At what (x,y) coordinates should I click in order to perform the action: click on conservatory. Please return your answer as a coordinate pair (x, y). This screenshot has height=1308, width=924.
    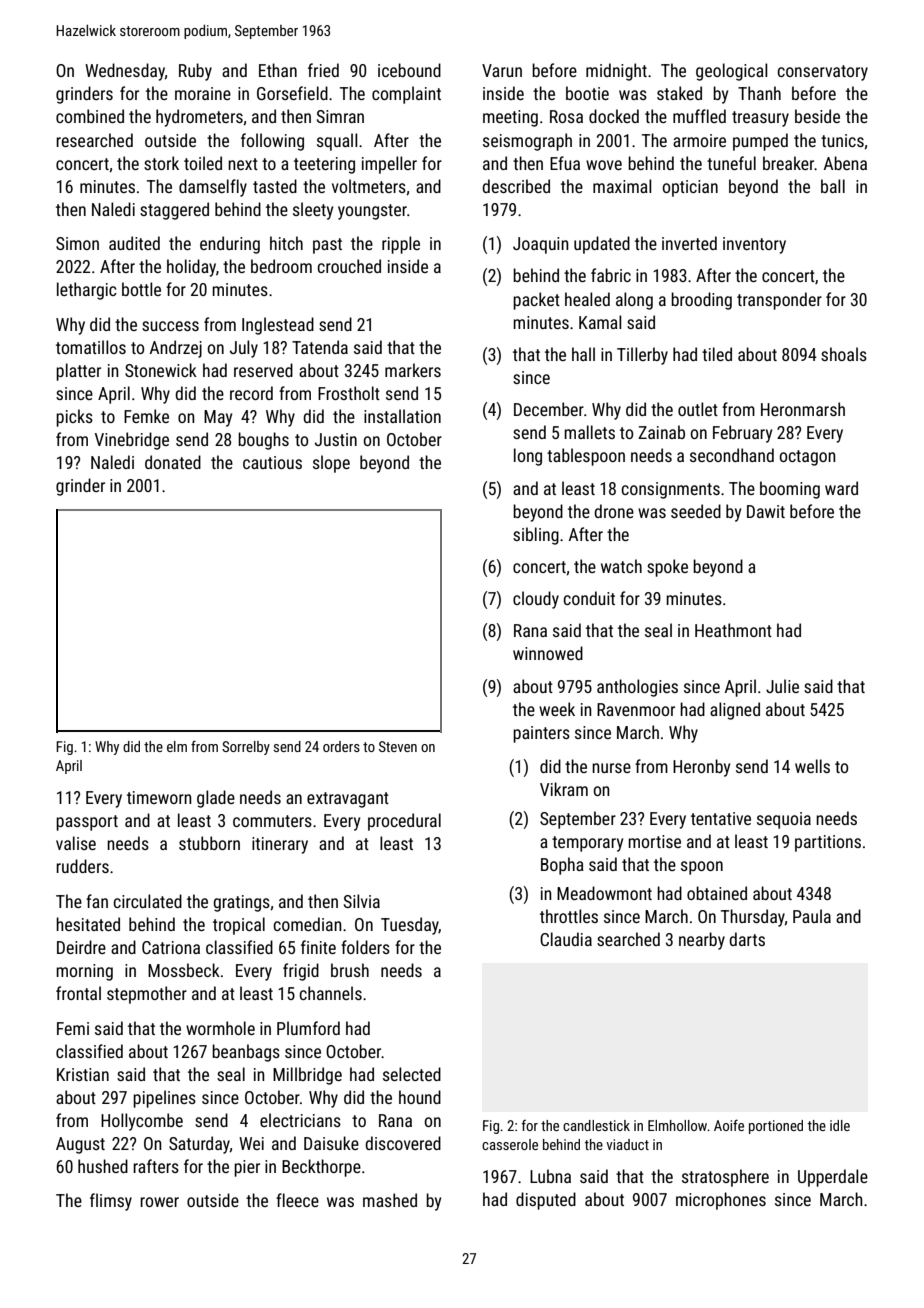
    Looking at the image, I should click on (822, 73).
